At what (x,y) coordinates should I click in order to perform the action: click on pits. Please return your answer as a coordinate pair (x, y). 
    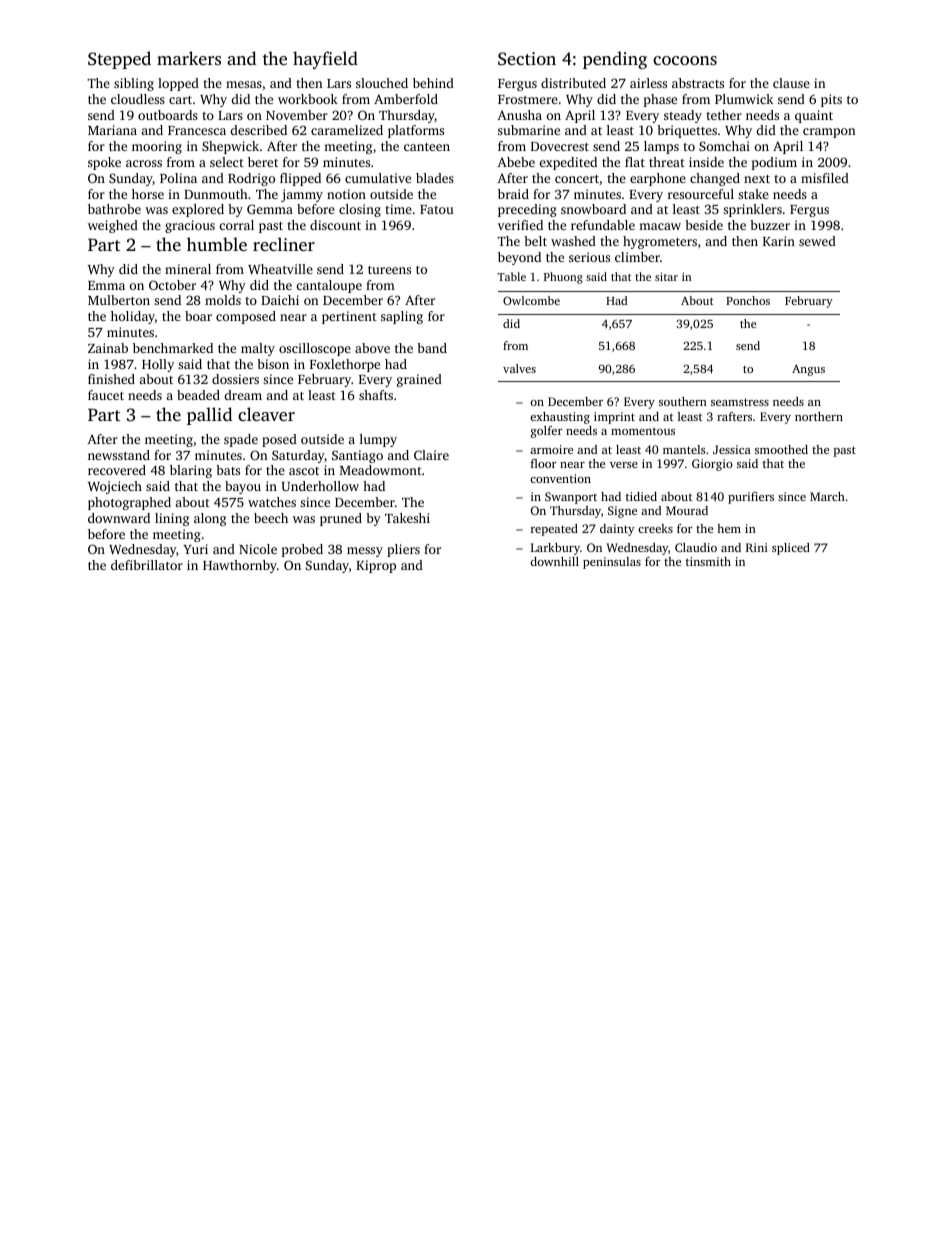
    Looking at the image, I should click on (831, 100).
